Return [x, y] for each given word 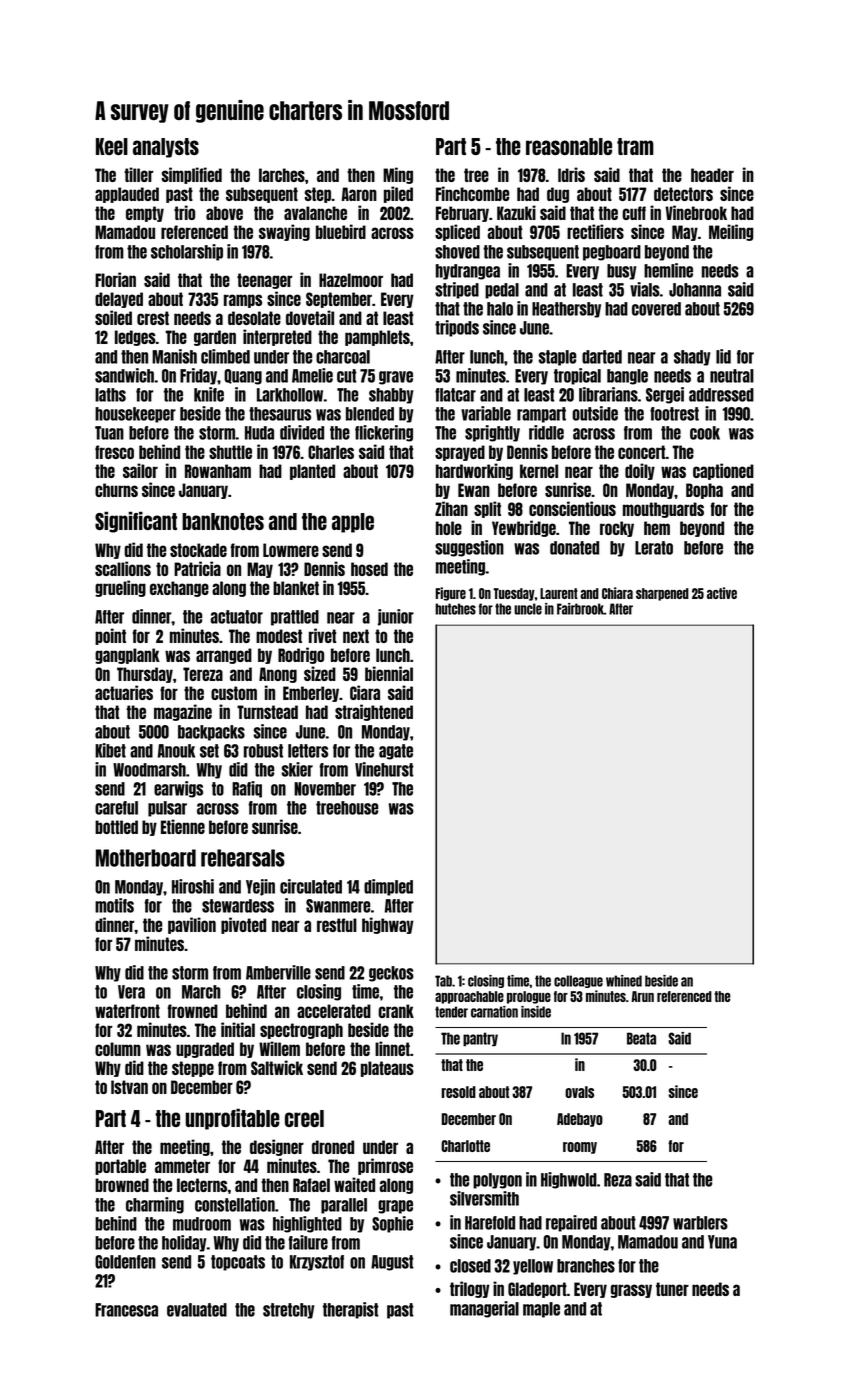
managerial [484, 1309]
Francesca [126, 1310]
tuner [672, 1289]
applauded [127, 195]
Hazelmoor [351, 280]
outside [595, 413]
